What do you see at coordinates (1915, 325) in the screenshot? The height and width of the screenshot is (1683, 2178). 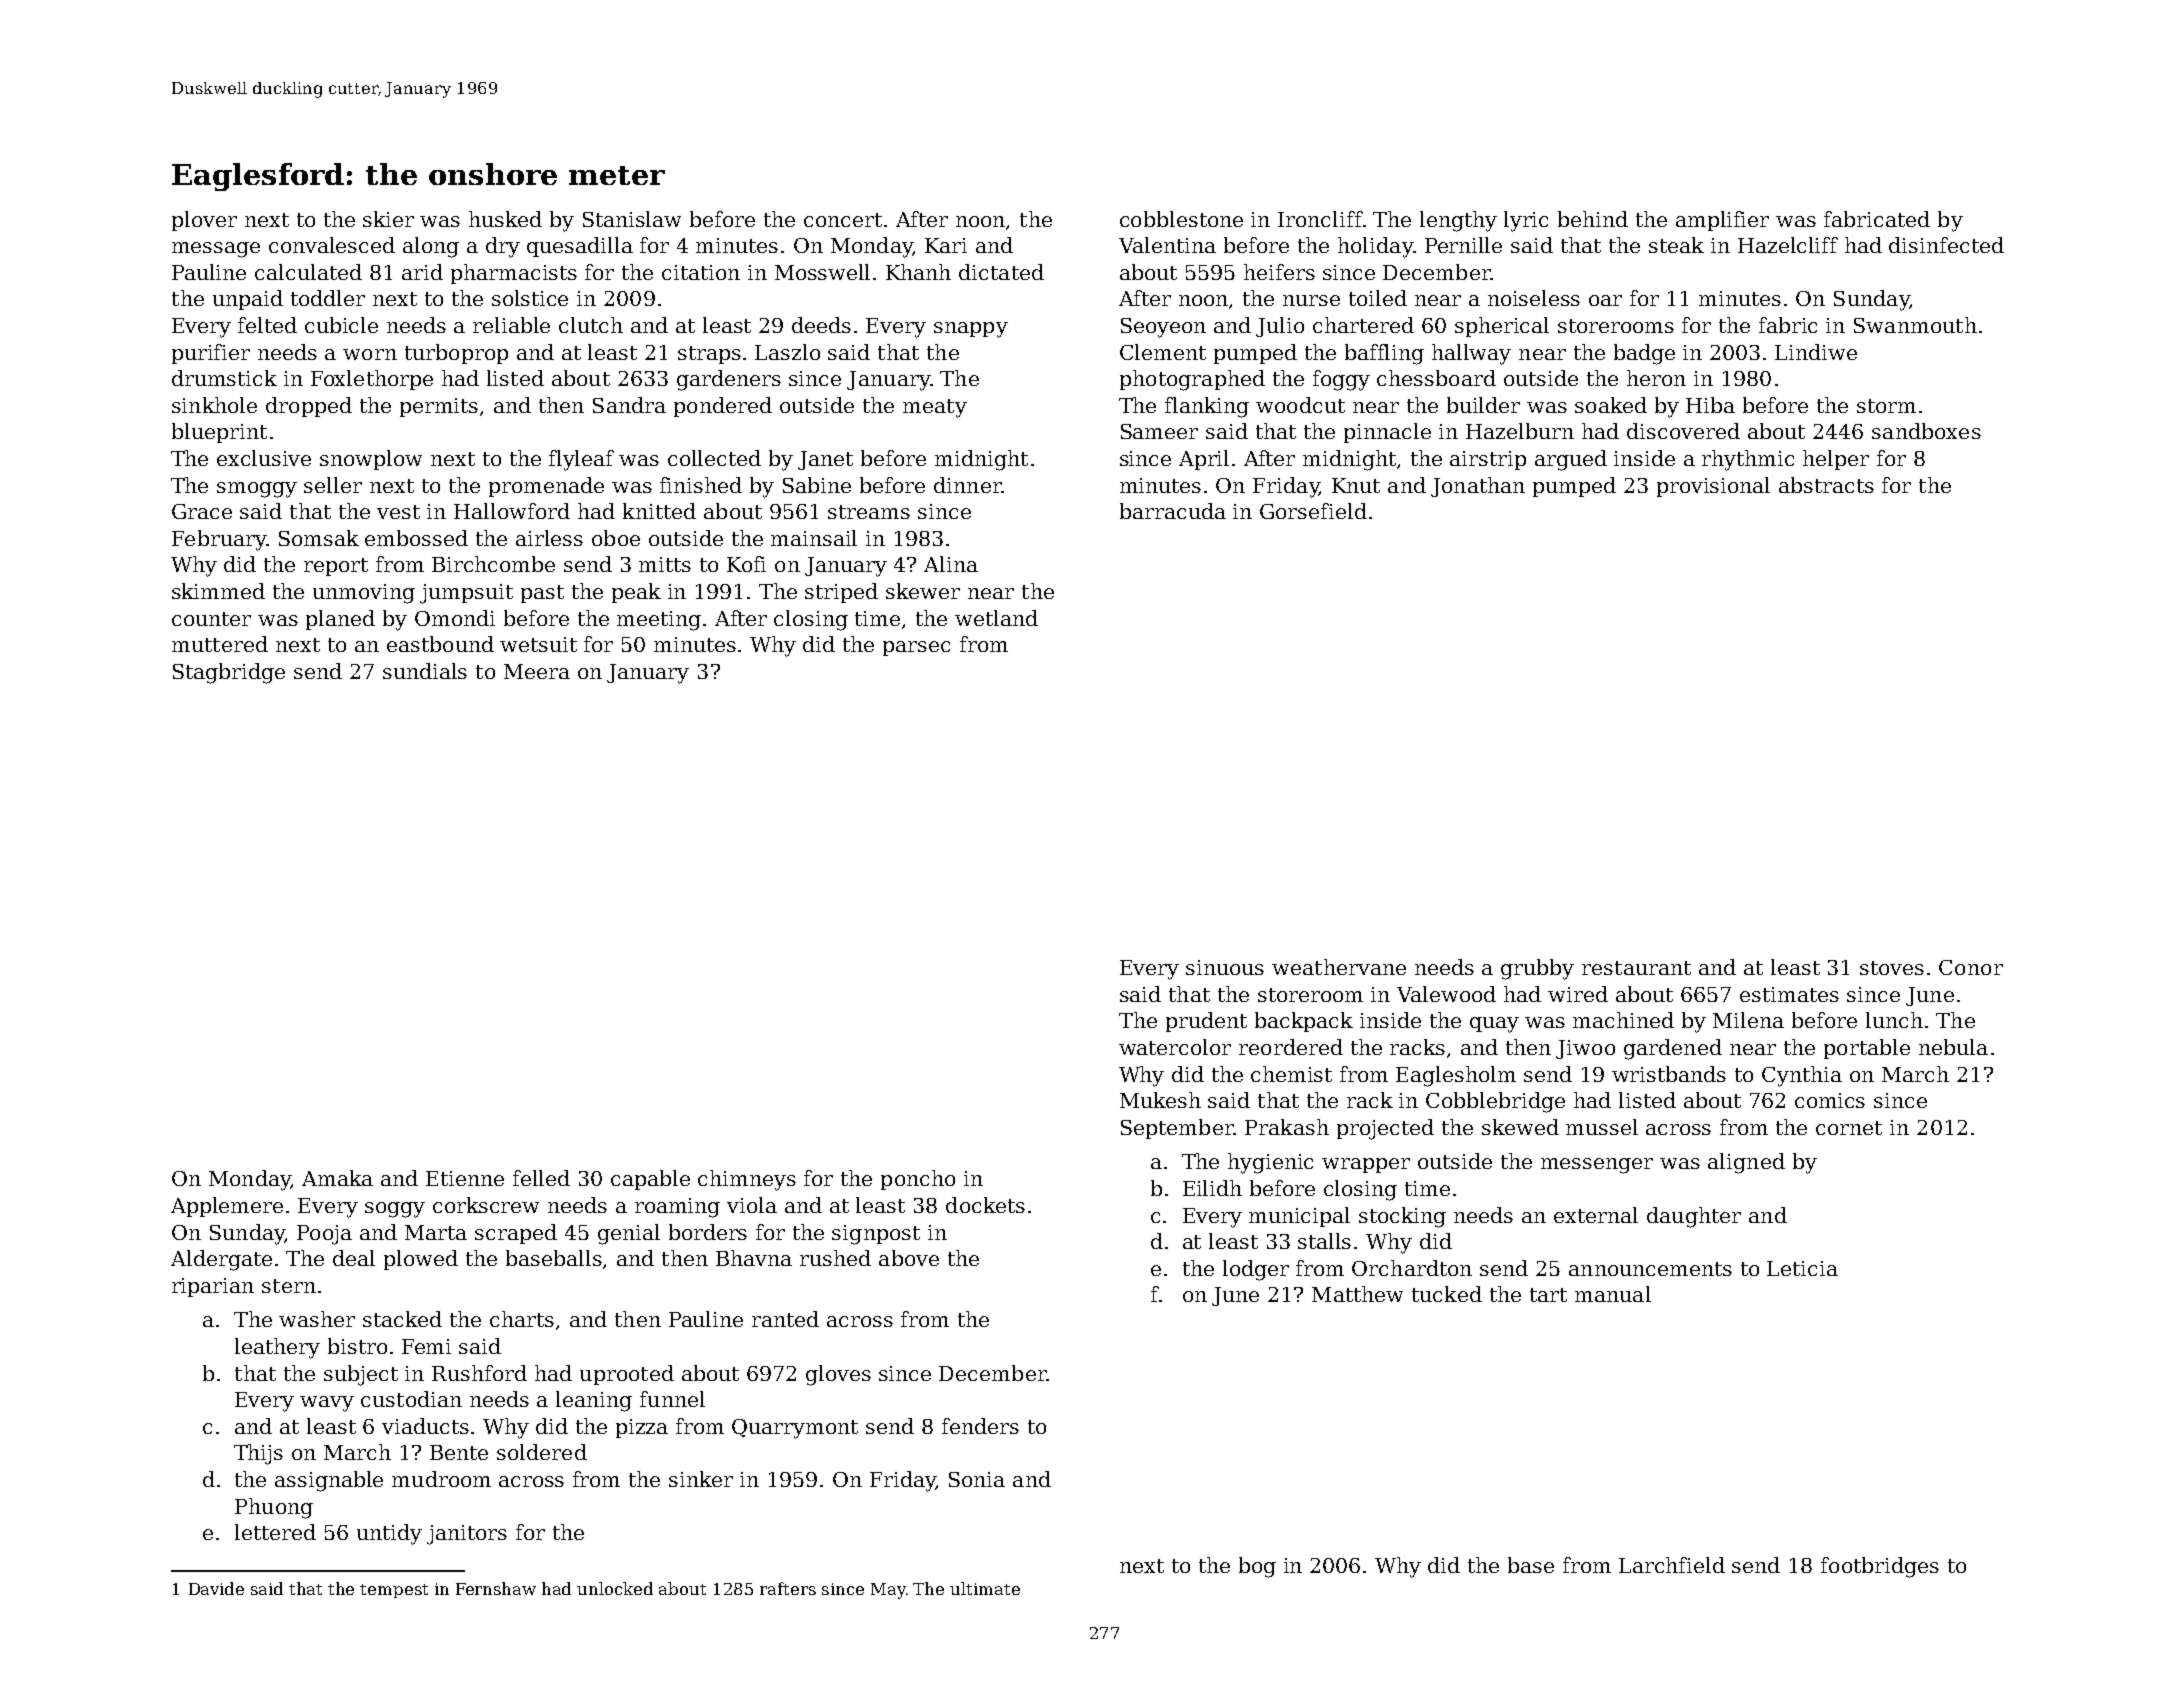 I see `Swanmouth` at bounding box center [1915, 325].
